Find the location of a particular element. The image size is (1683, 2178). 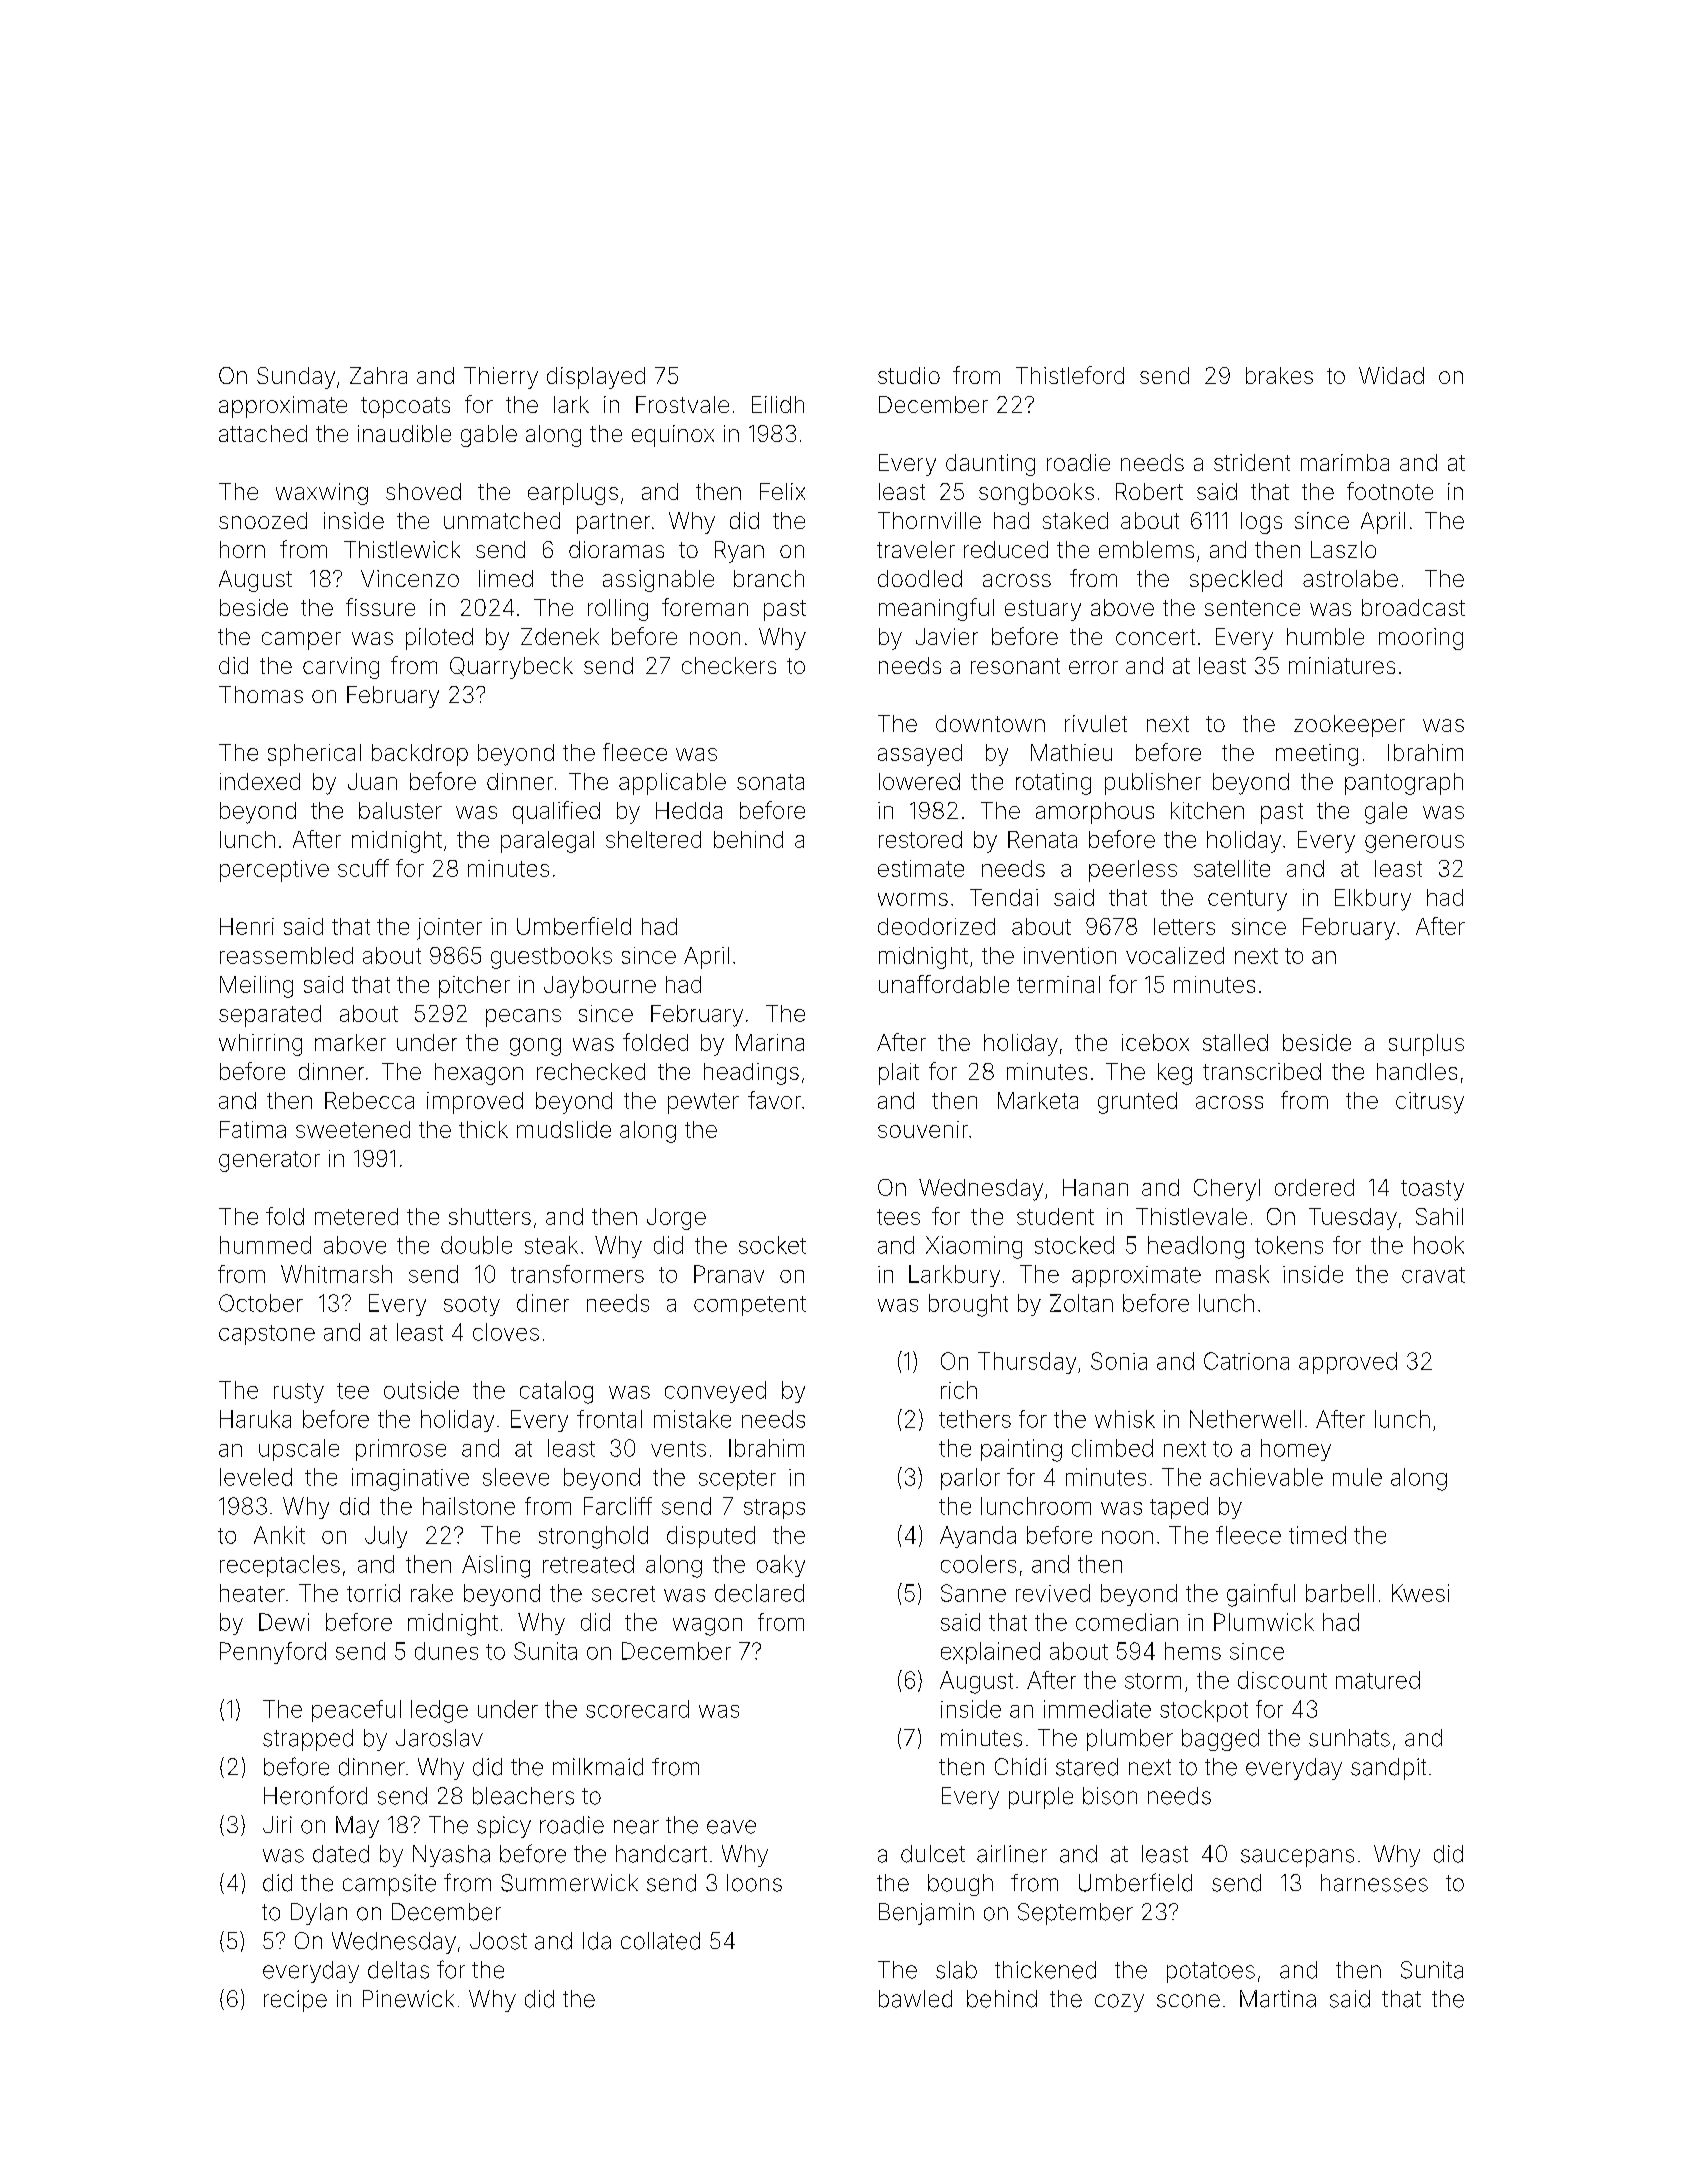

whirring is located at coordinates (260, 1045).
